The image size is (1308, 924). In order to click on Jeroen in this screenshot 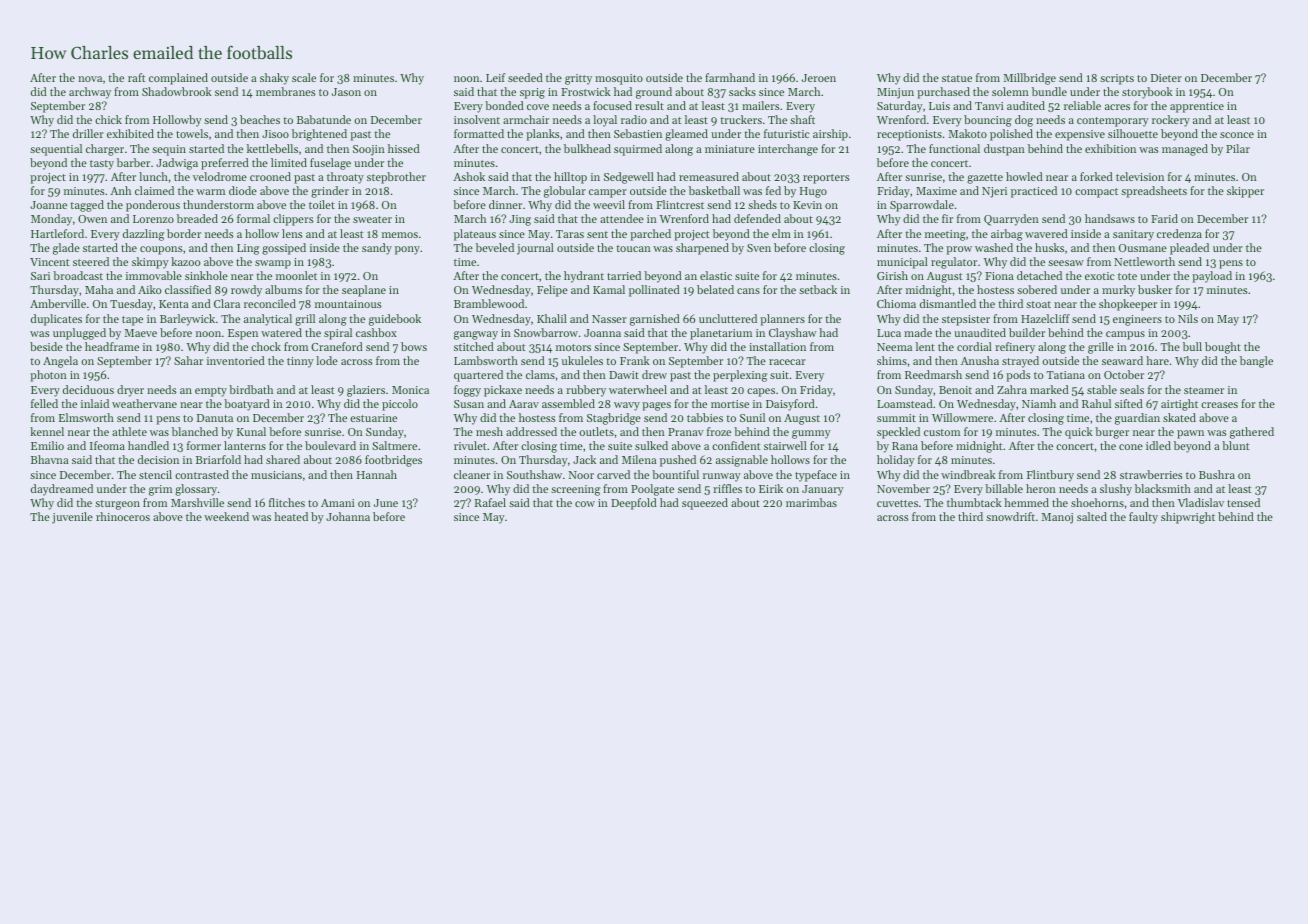, I will do `click(819, 78)`.
